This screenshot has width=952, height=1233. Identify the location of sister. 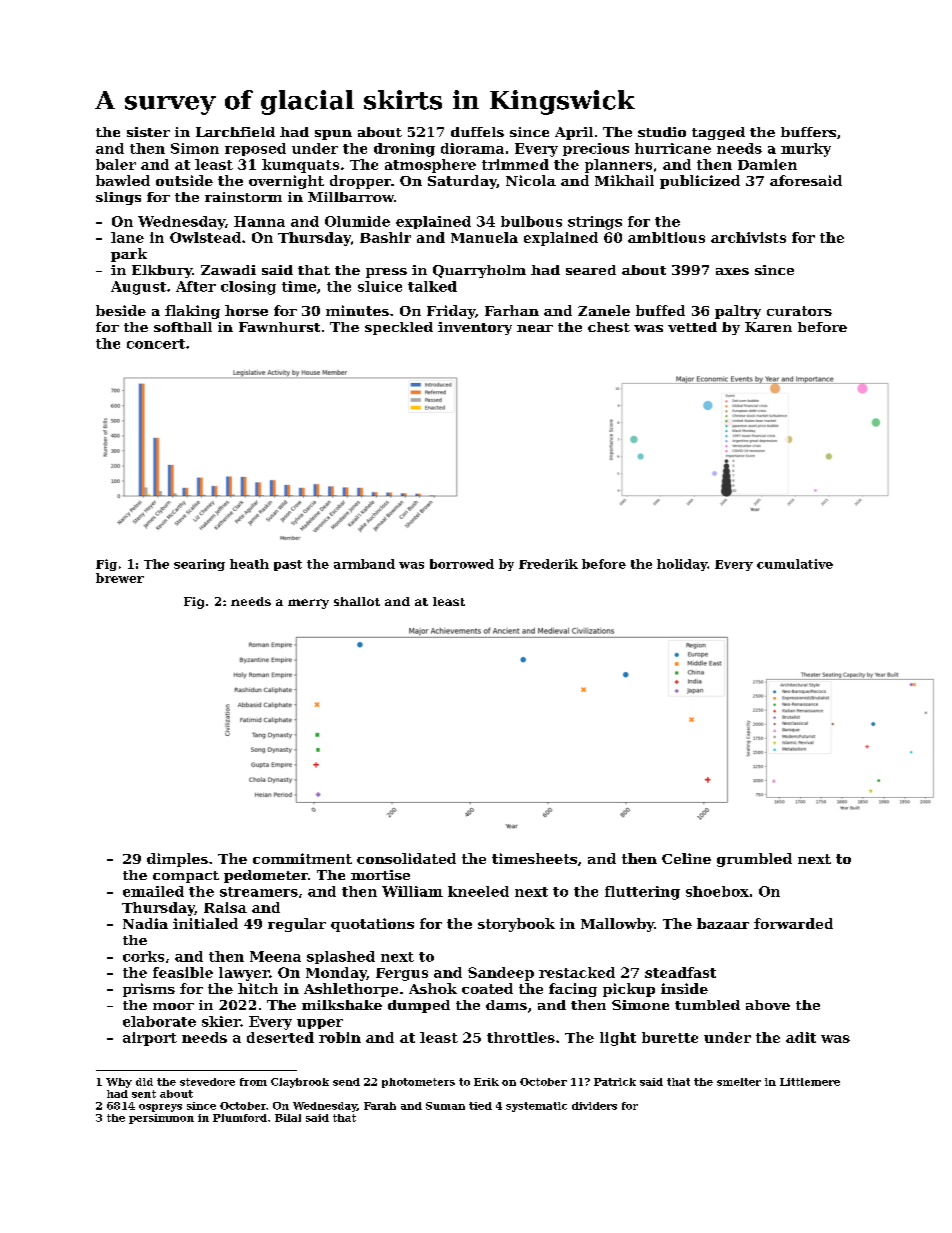
(148, 132).
